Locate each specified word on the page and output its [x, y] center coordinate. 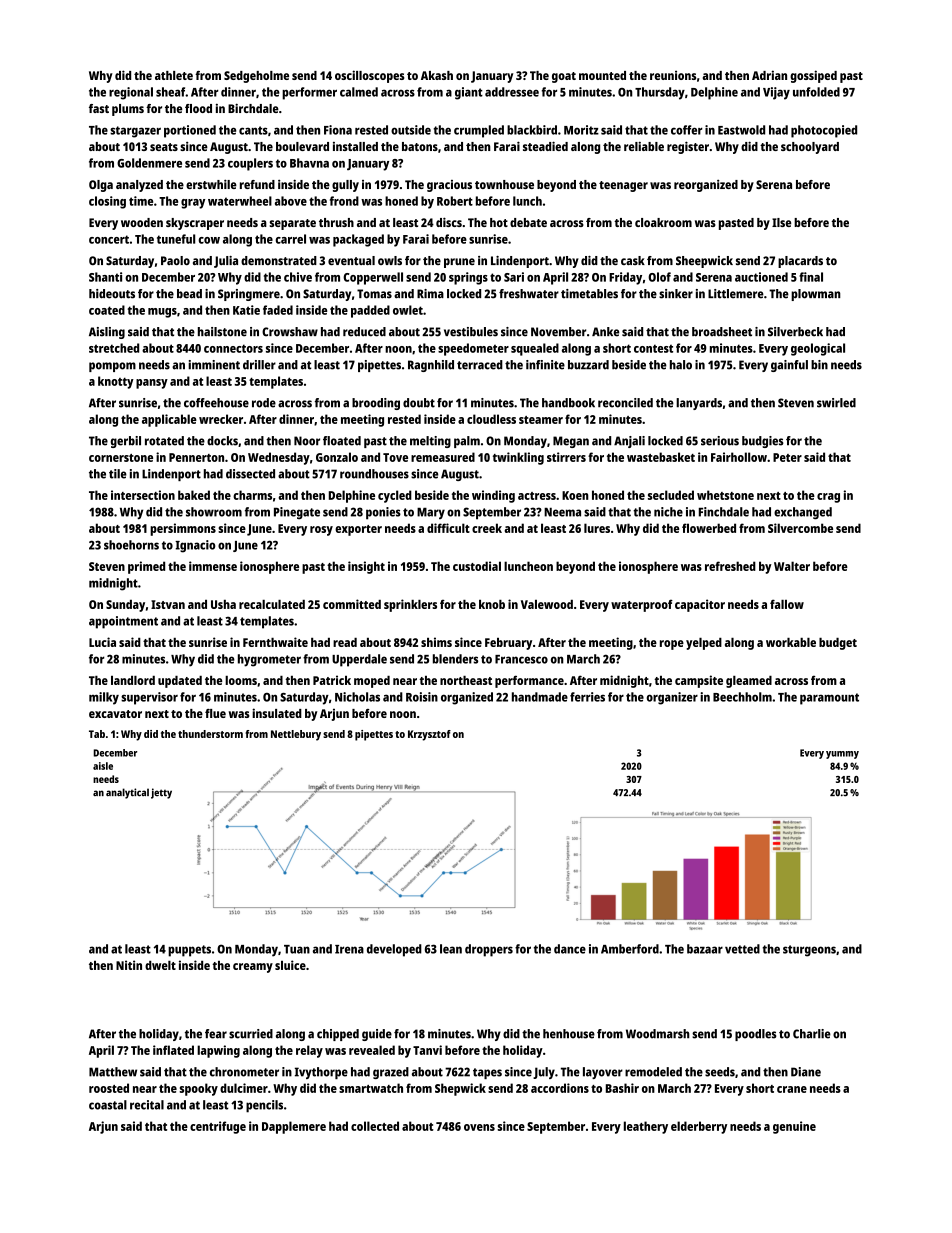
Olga [101, 186]
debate [528, 222]
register [688, 147]
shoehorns [131, 545]
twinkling [518, 458]
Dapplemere [294, 1127]
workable [791, 642]
